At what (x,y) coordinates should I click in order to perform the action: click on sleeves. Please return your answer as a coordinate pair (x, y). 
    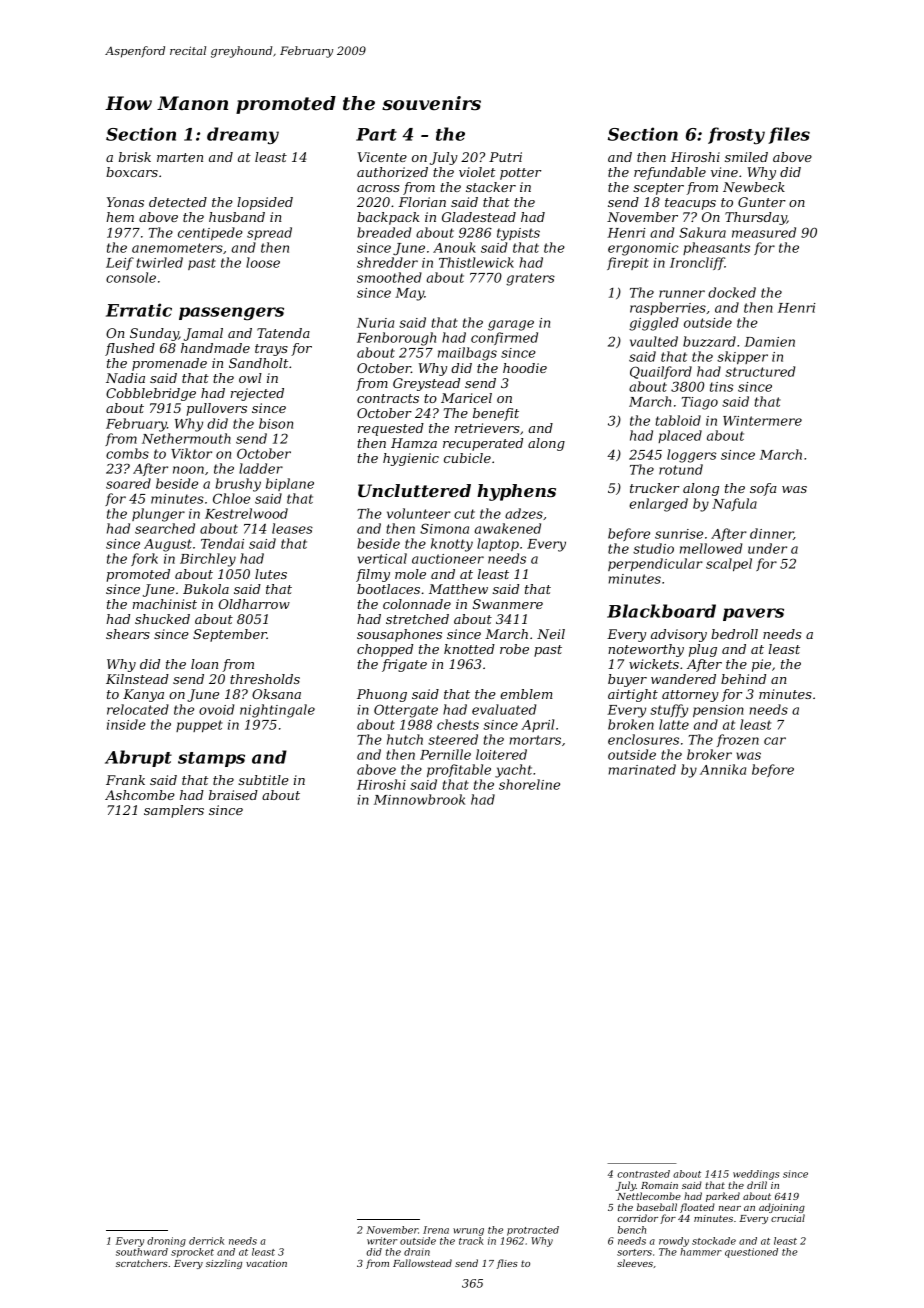
    Looking at the image, I should click on (635, 1263).
